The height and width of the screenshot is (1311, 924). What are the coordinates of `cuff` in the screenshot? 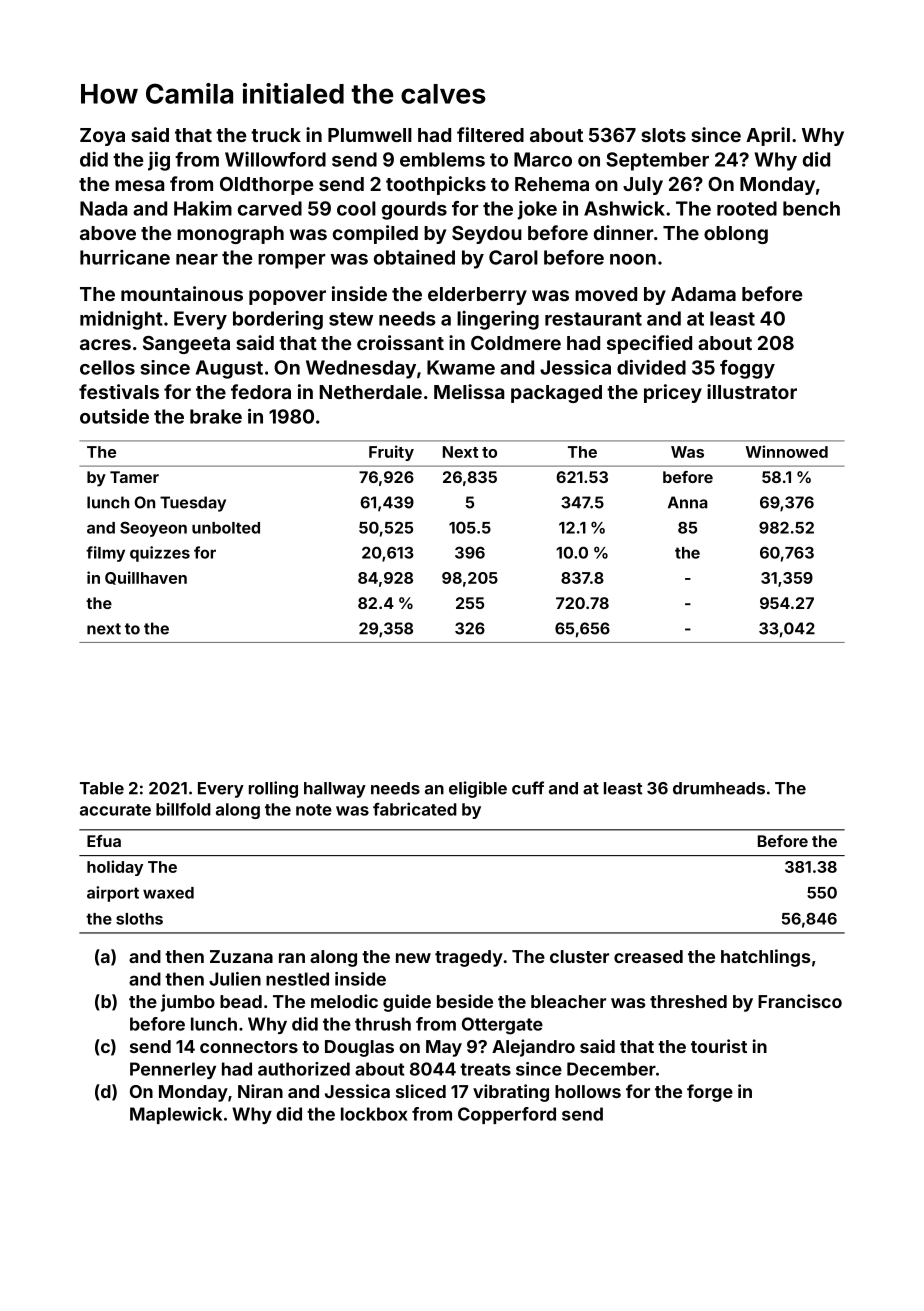 It's located at (528, 788).
